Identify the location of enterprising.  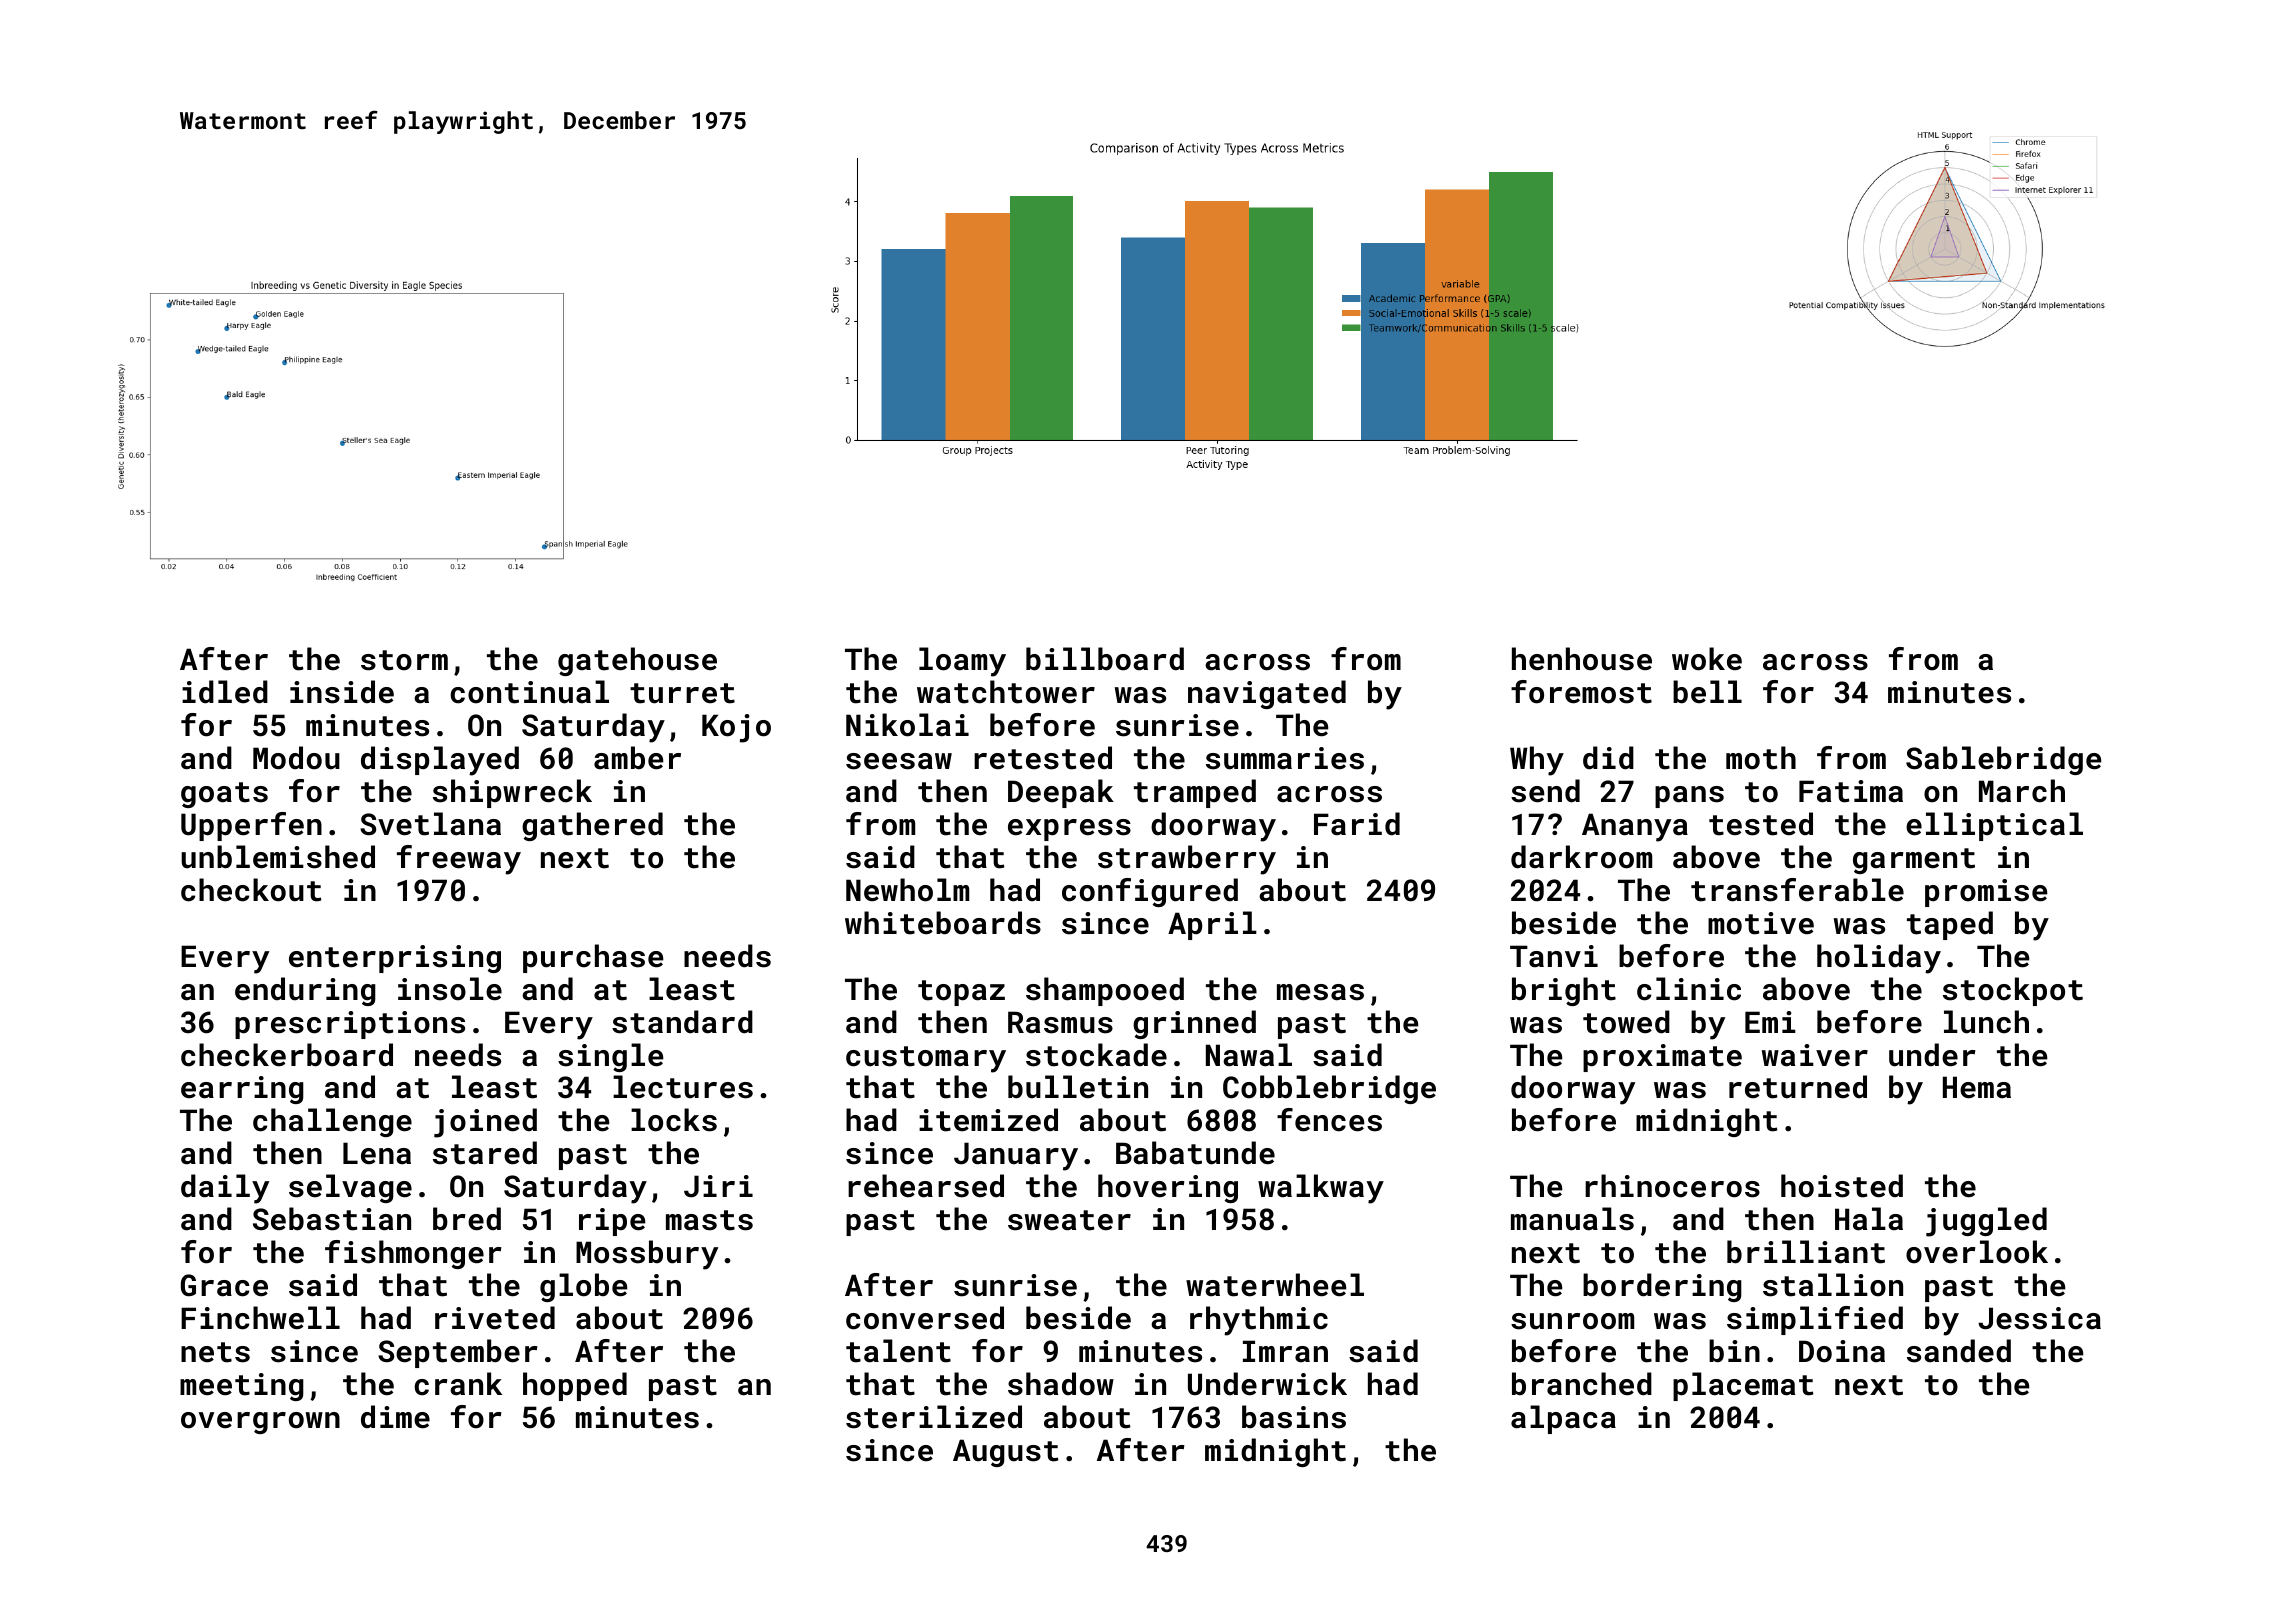
(395, 959).
